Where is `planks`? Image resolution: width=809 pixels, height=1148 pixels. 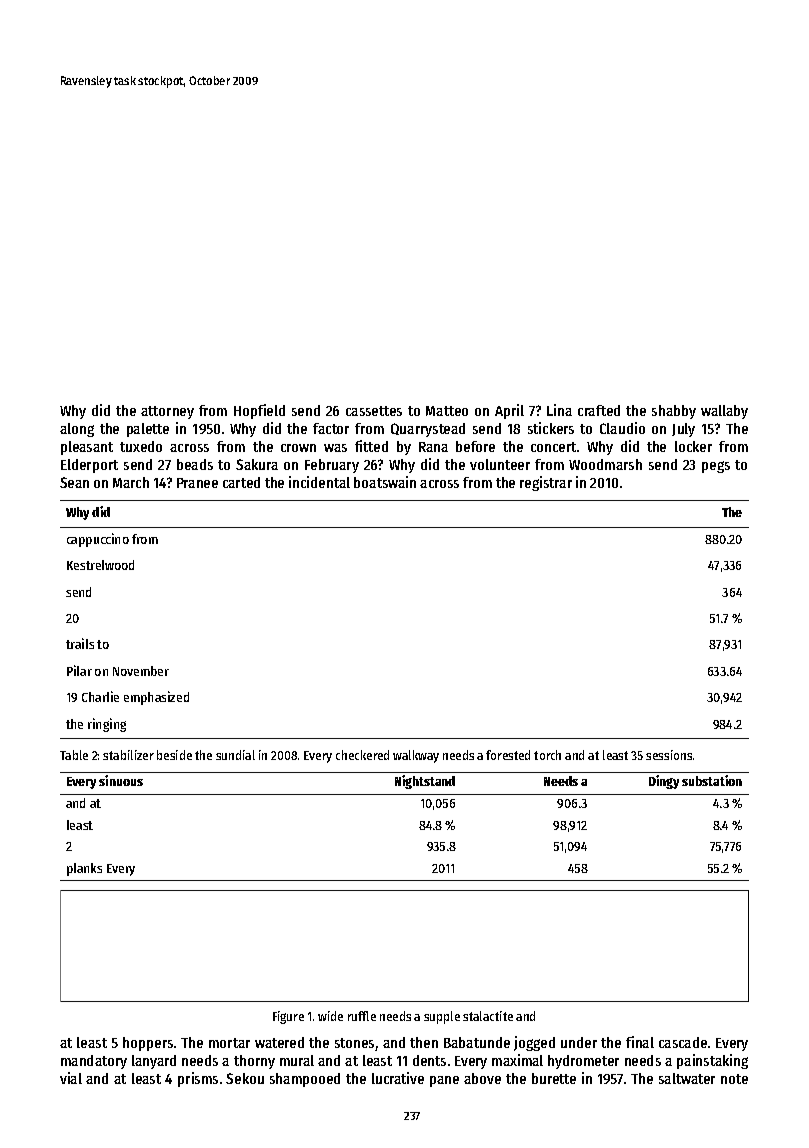 planks is located at coordinates (84, 869).
